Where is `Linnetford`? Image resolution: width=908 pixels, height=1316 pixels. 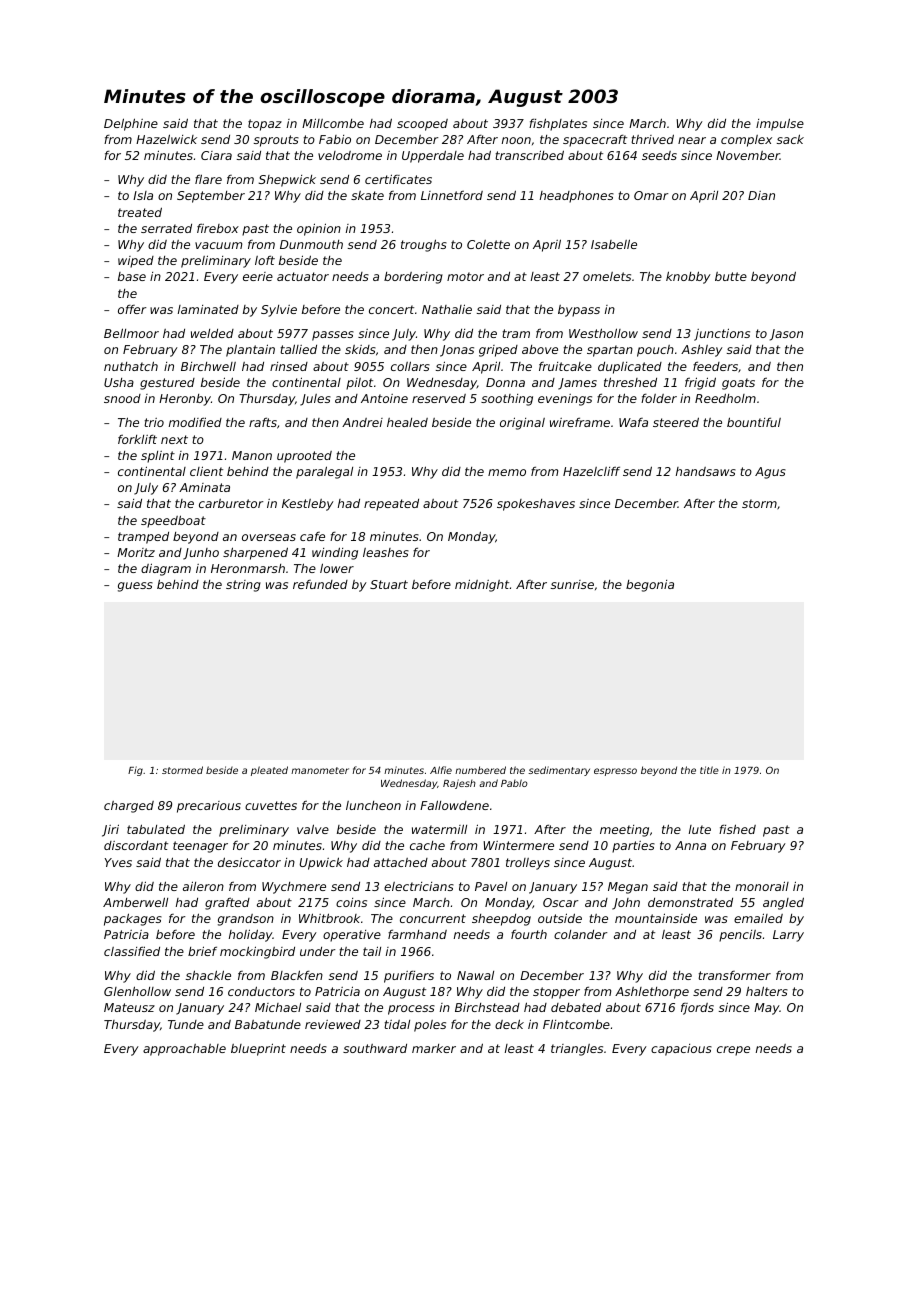 Linnetford is located at coordinates (452, 195).
